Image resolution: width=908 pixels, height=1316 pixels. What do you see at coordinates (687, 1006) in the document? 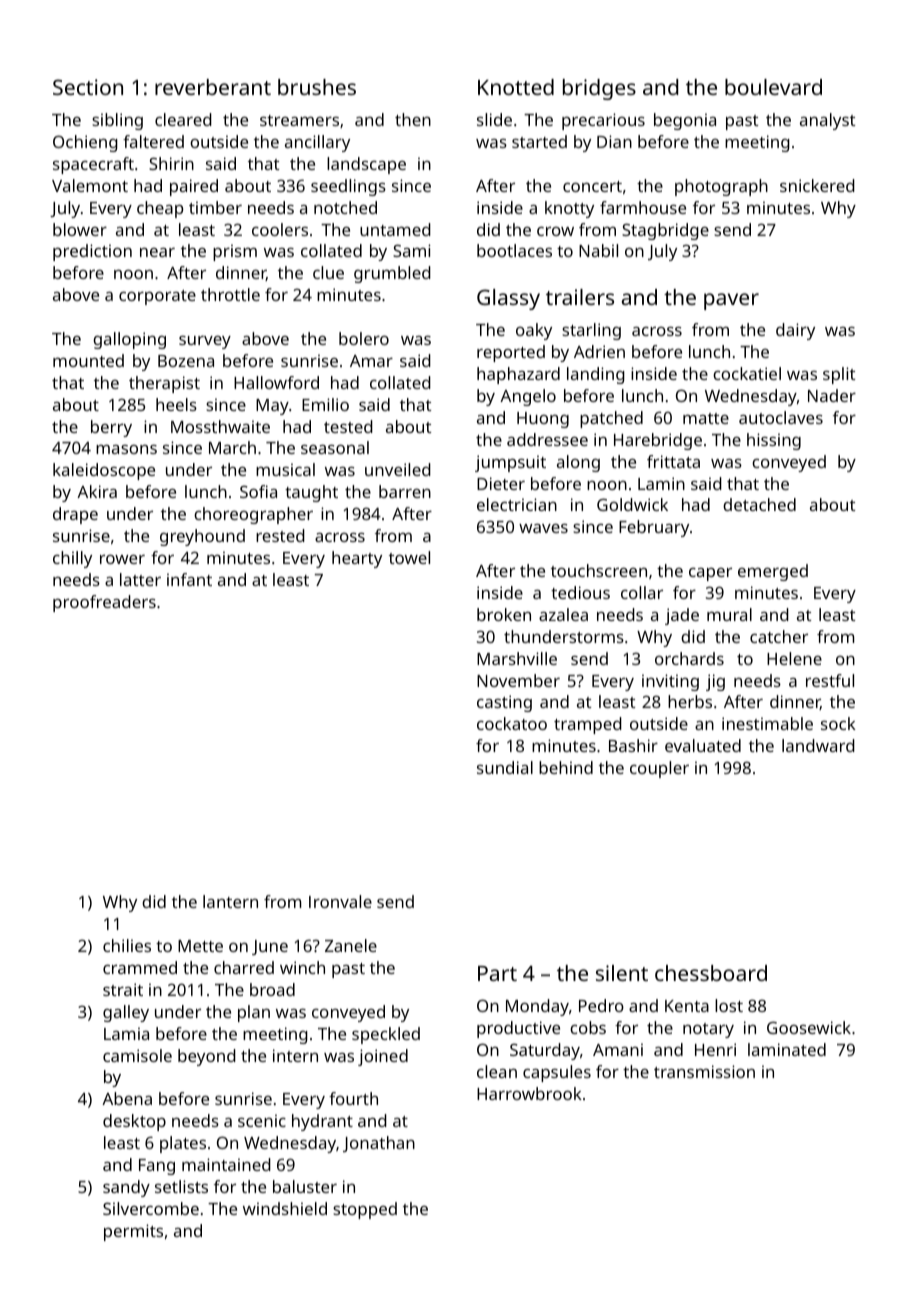
I see `Kenta` at bounding box center [687, 1006].
